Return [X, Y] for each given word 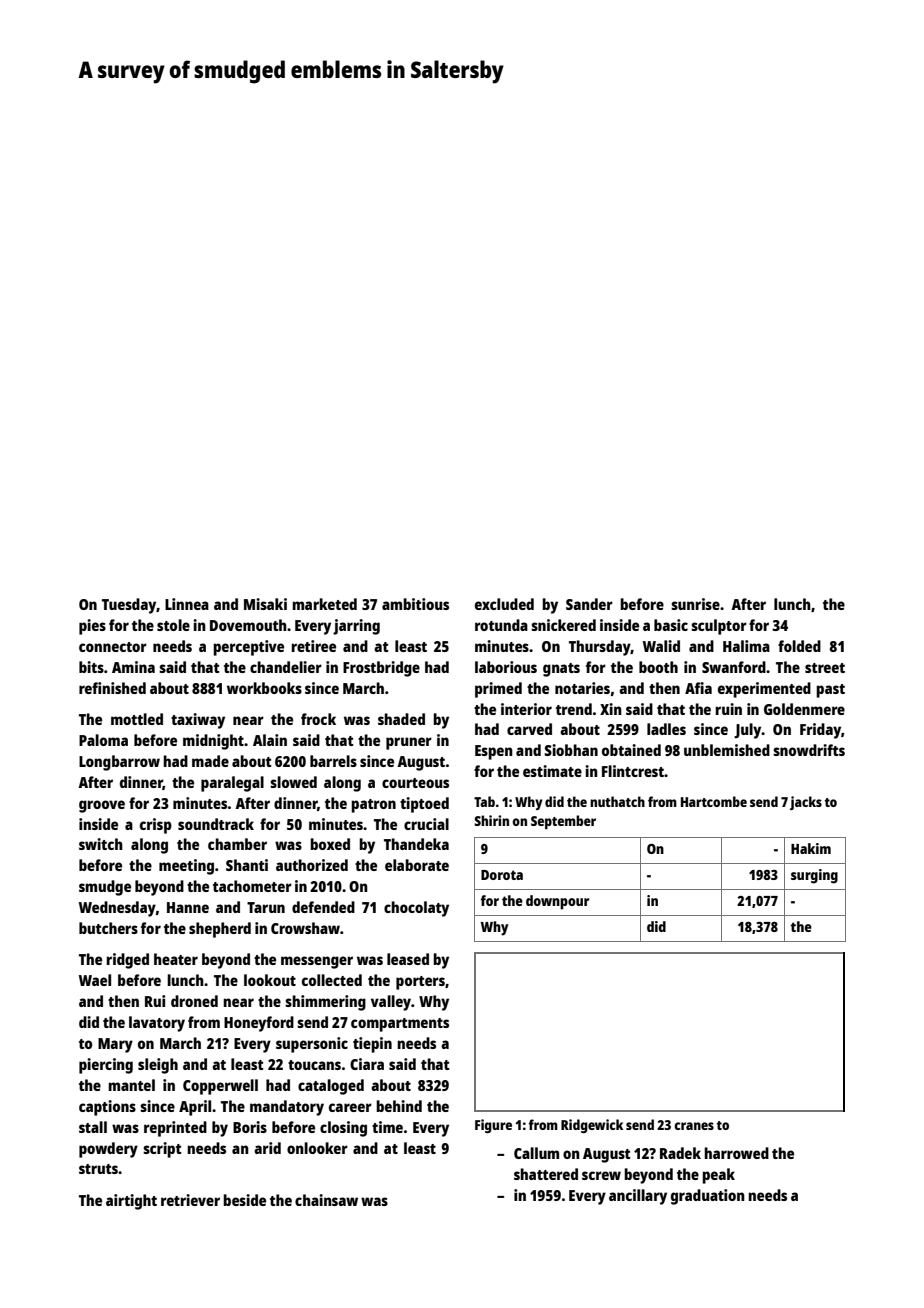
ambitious [415, 604]
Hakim [811, 848]
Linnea [187, 604]
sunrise [695, 604]
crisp [156, 826]
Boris [250, 1127]
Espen [494, 752]
